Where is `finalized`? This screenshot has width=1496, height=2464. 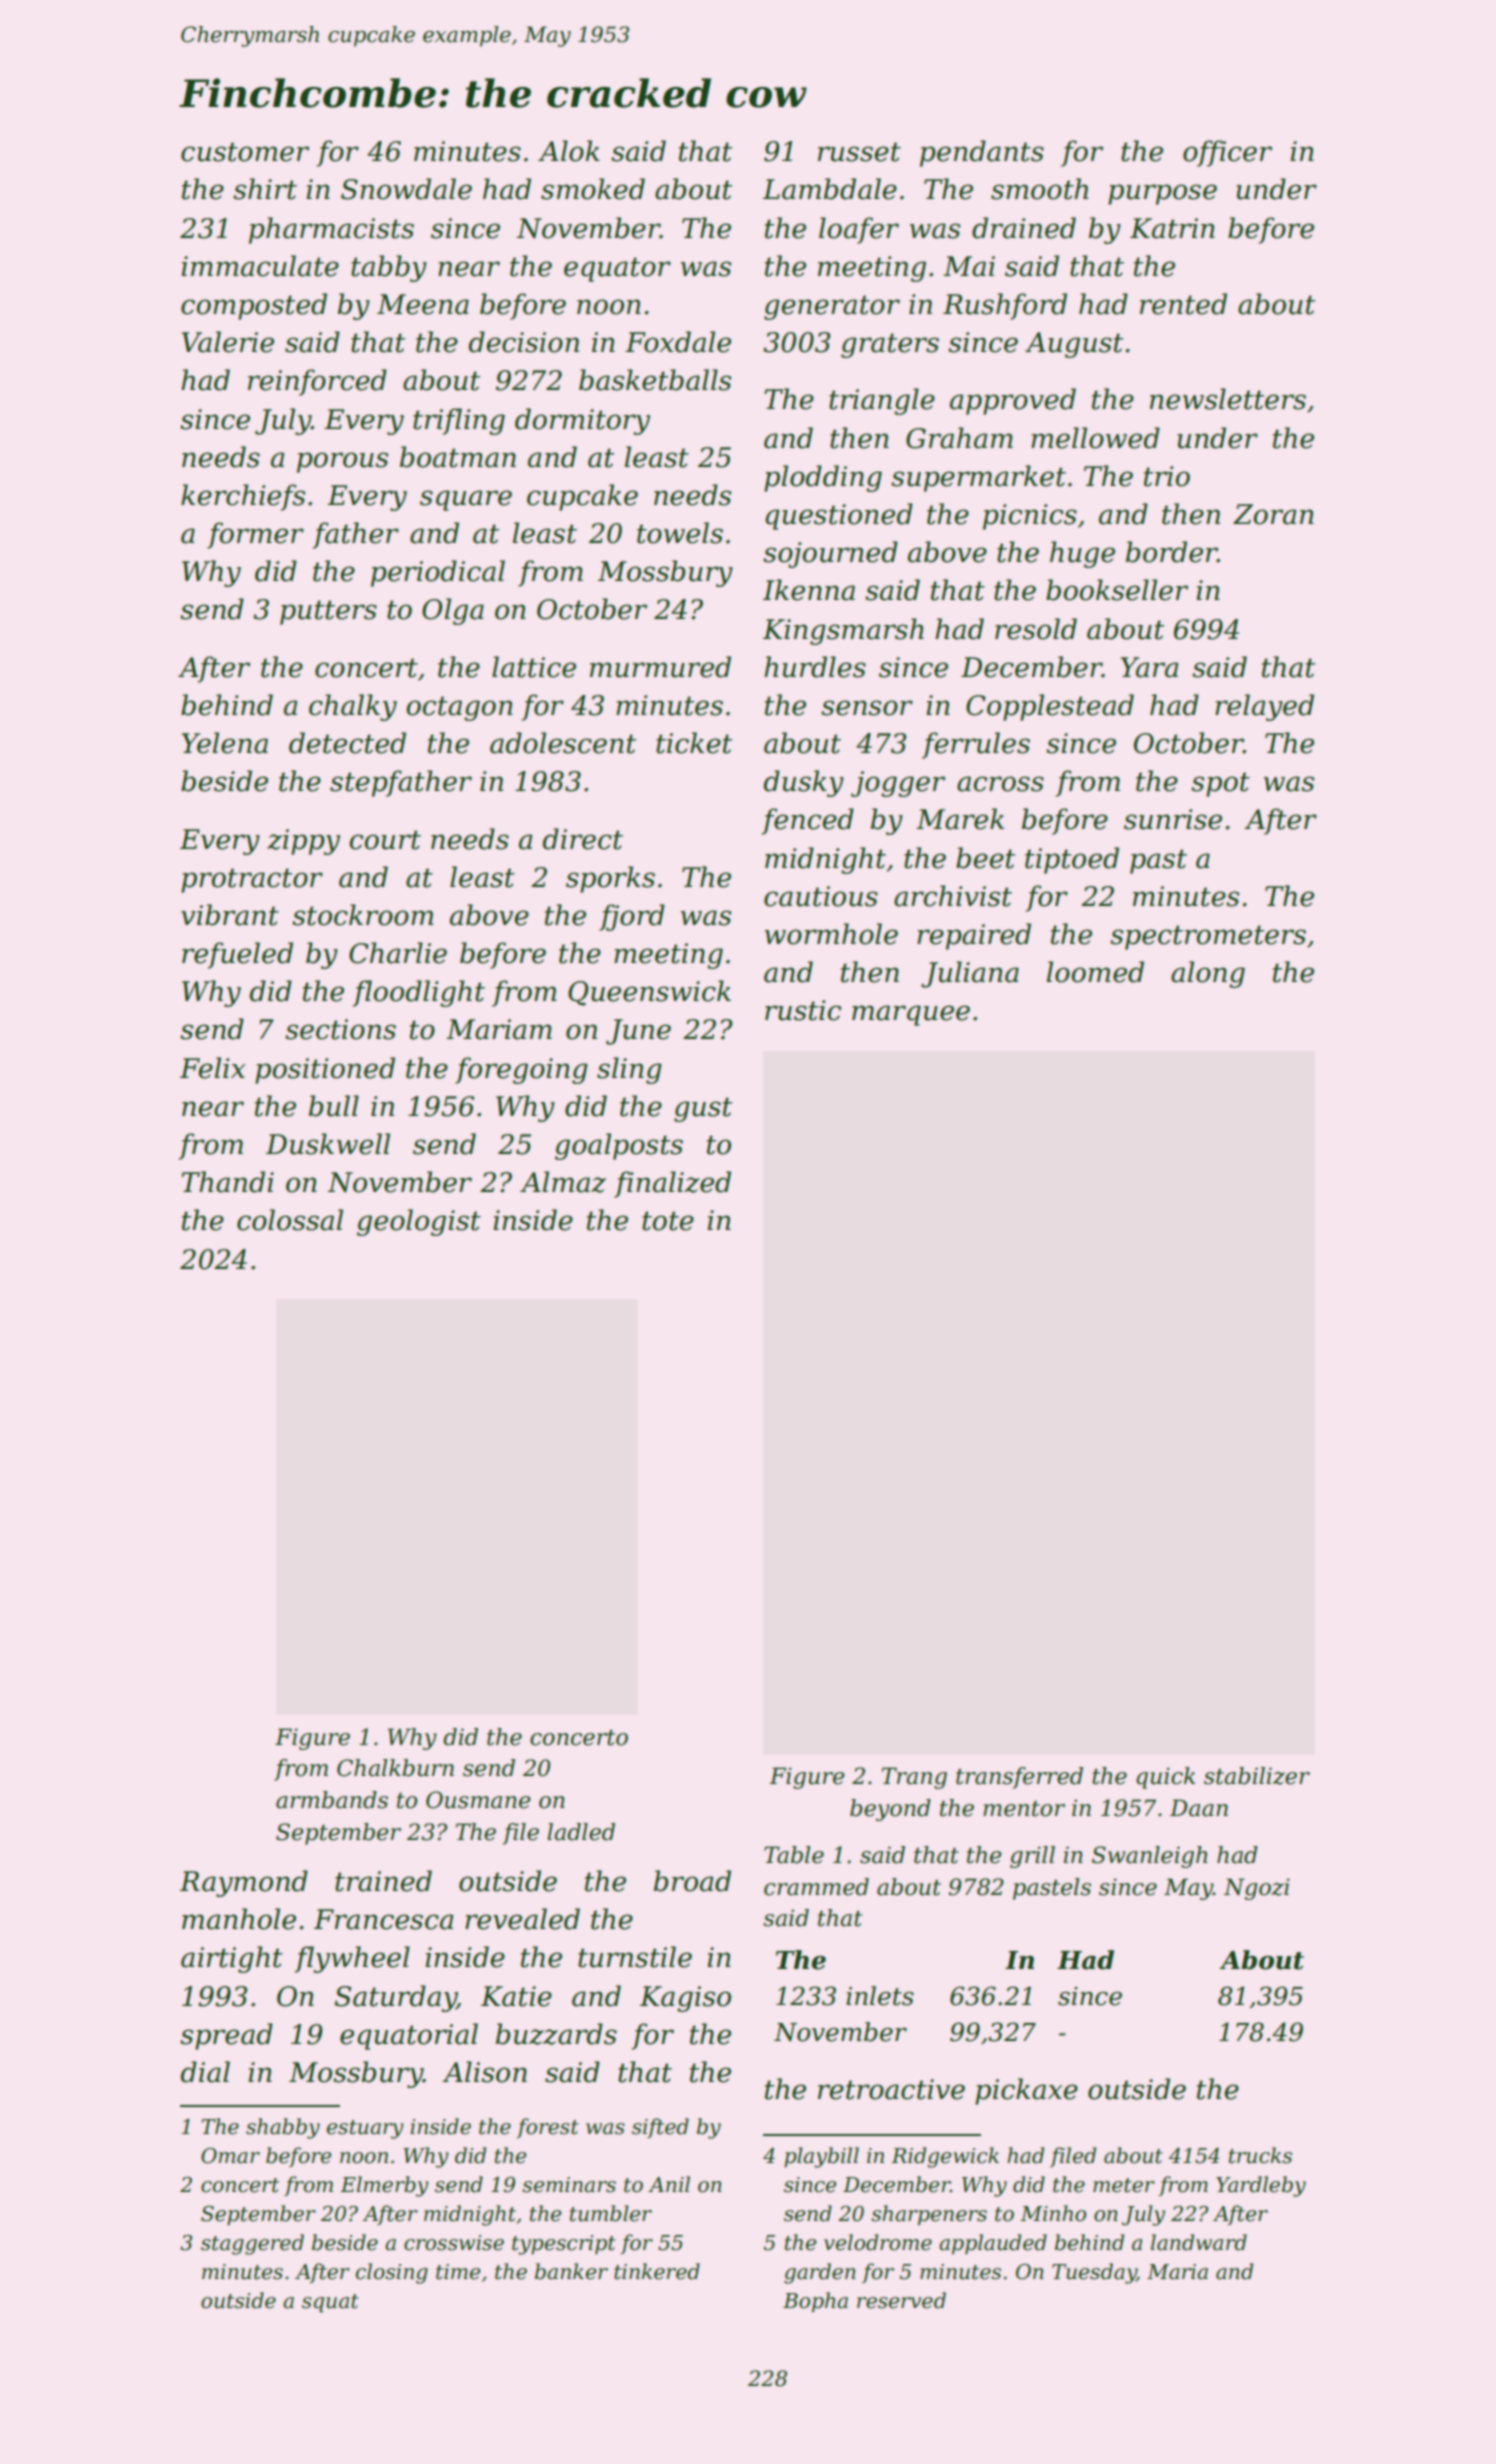
finalized is located at coordinates (672, 1184).
